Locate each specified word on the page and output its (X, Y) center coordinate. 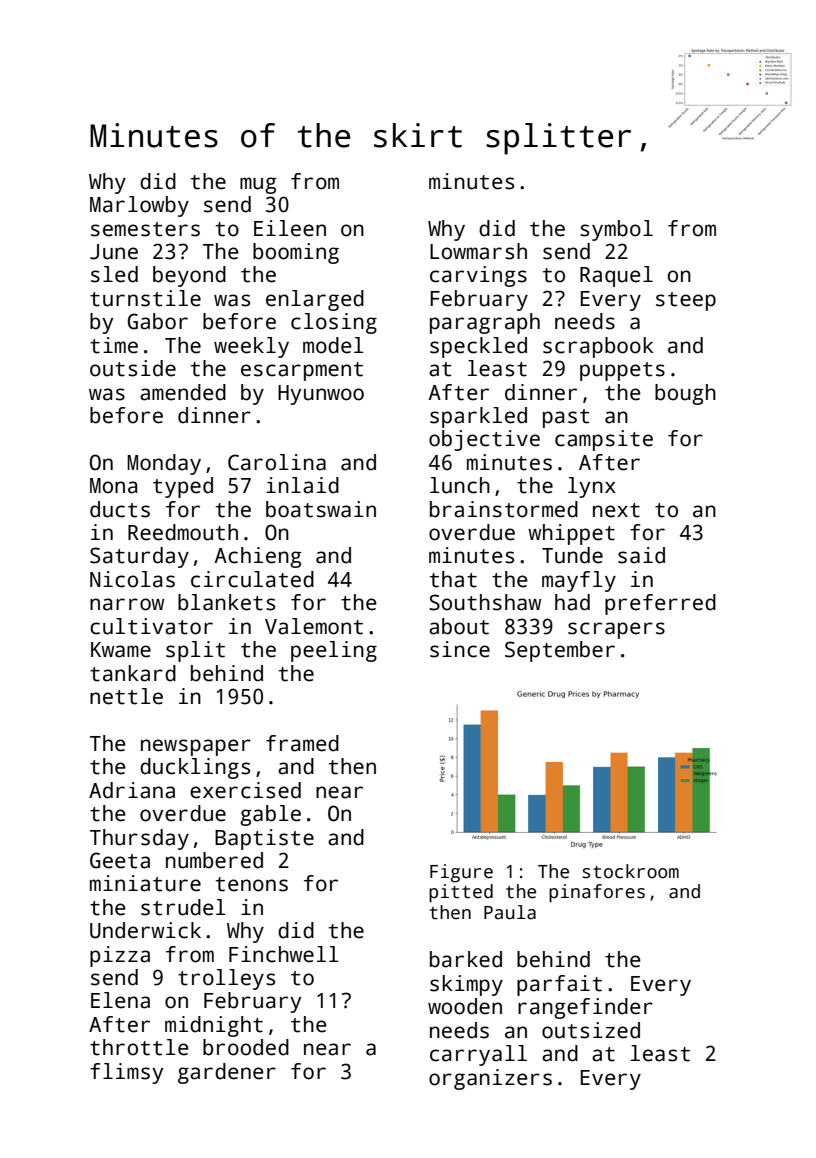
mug (258, 185)
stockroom (631, 871)
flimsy (126, 1073)
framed (302, 743)
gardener (227, 1073)
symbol (616, 230)
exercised (245, 790)
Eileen (290, 228)
